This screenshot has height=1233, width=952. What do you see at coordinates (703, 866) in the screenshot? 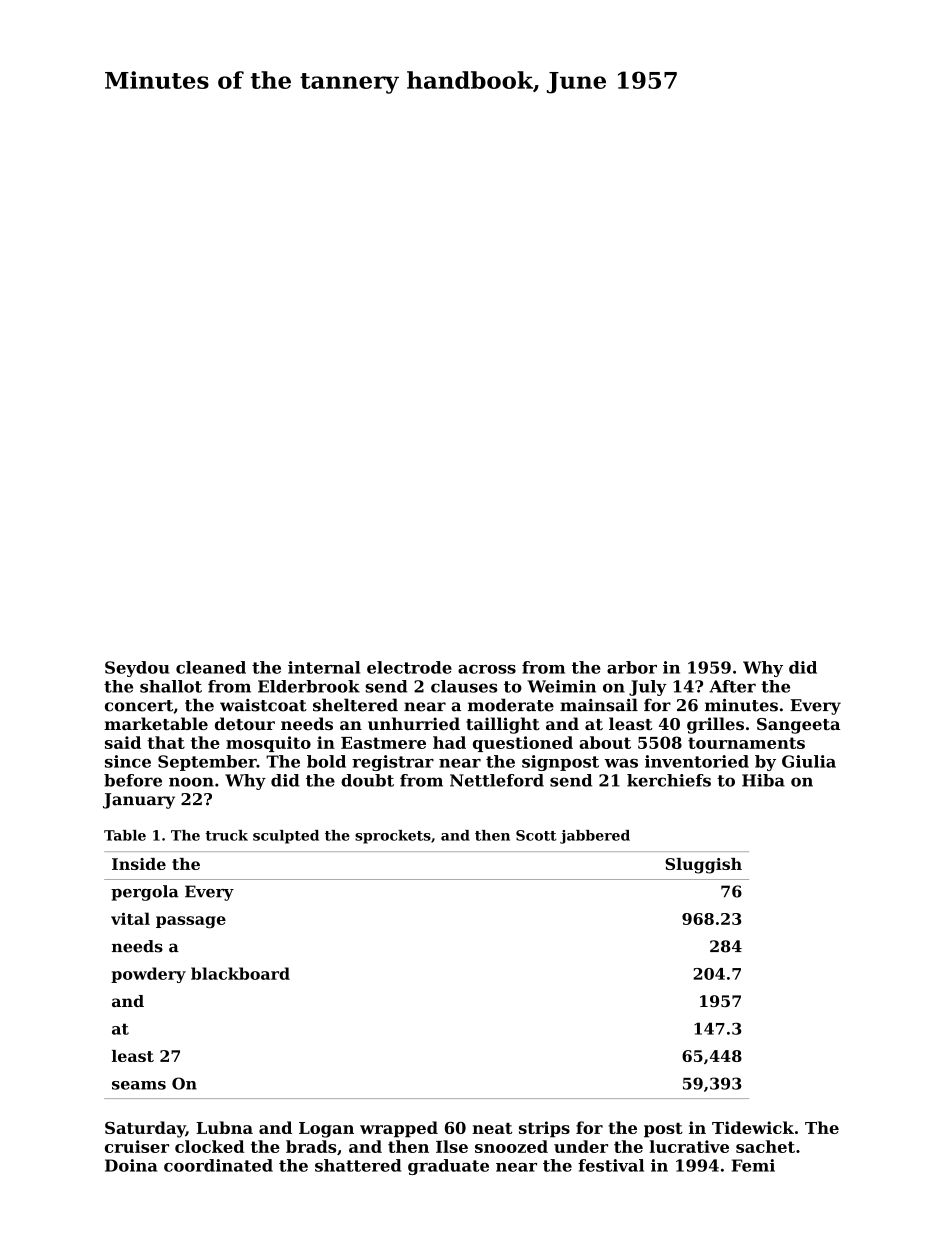
I see `Sluggish` at bounding box center [703, 866].
